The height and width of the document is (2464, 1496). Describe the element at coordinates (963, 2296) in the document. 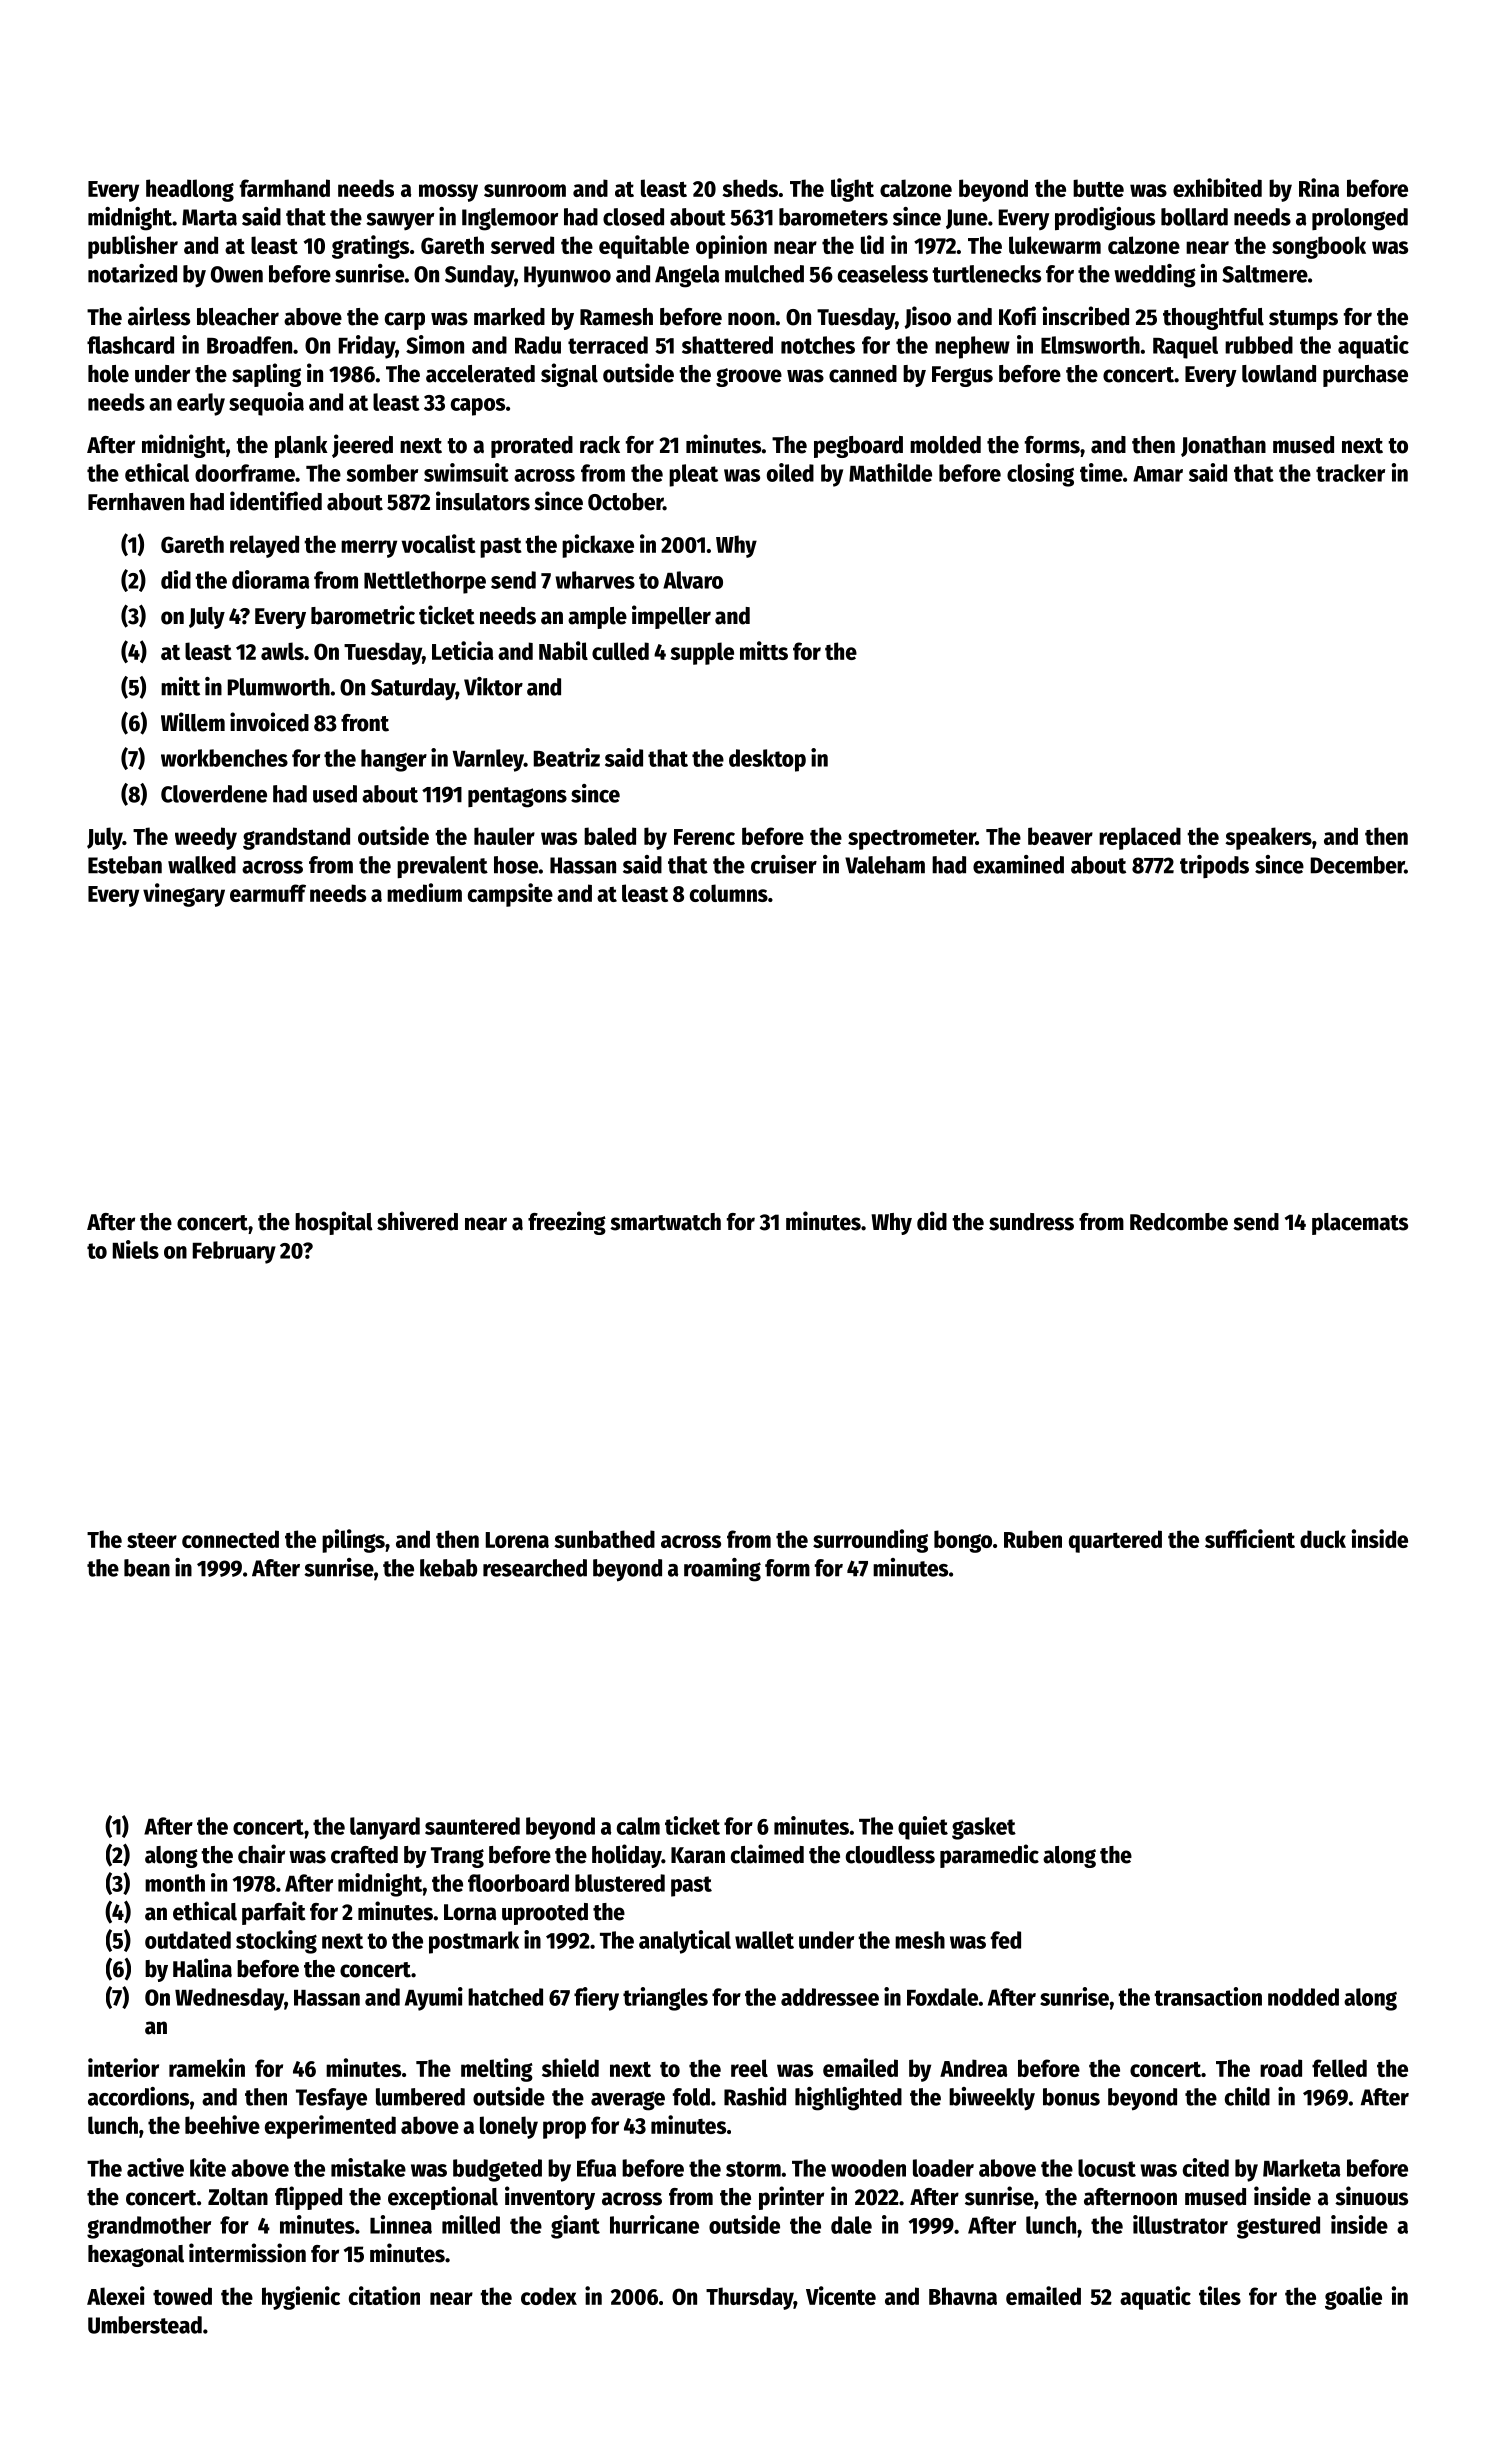

I see `Bhavna` at that location.
